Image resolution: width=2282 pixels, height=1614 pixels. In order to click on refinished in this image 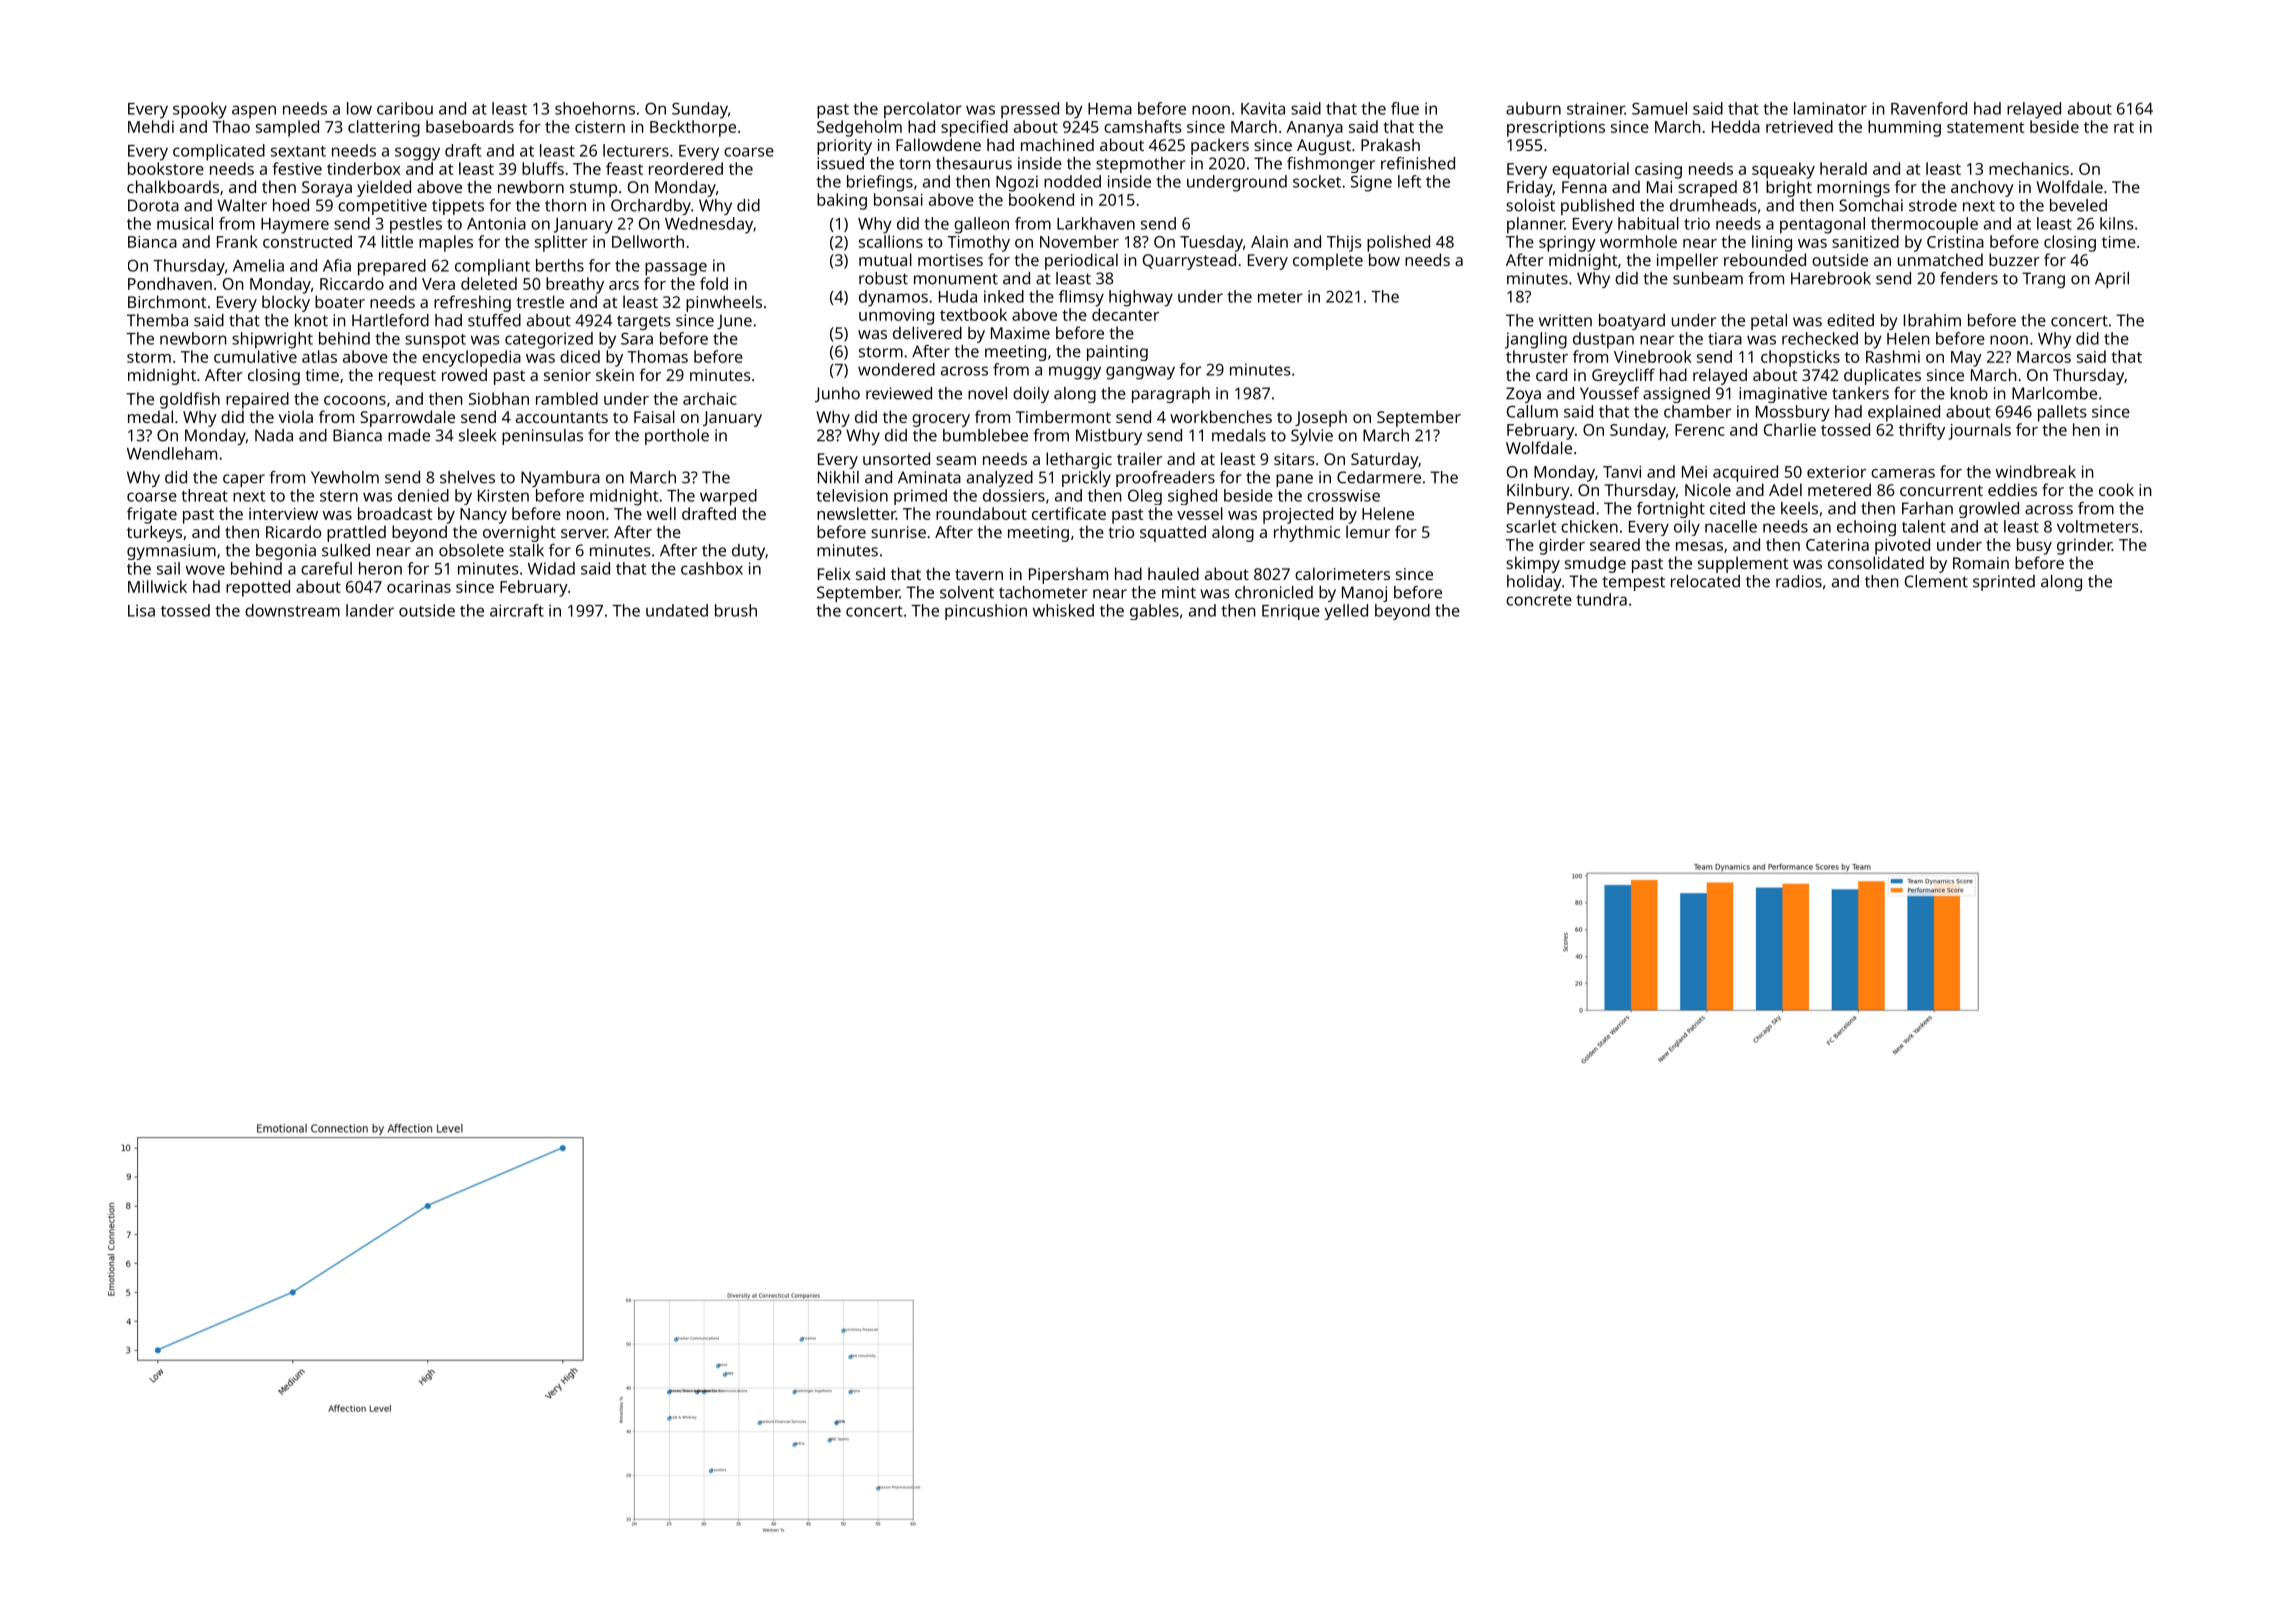, I will do `click(1418, 163)`.
